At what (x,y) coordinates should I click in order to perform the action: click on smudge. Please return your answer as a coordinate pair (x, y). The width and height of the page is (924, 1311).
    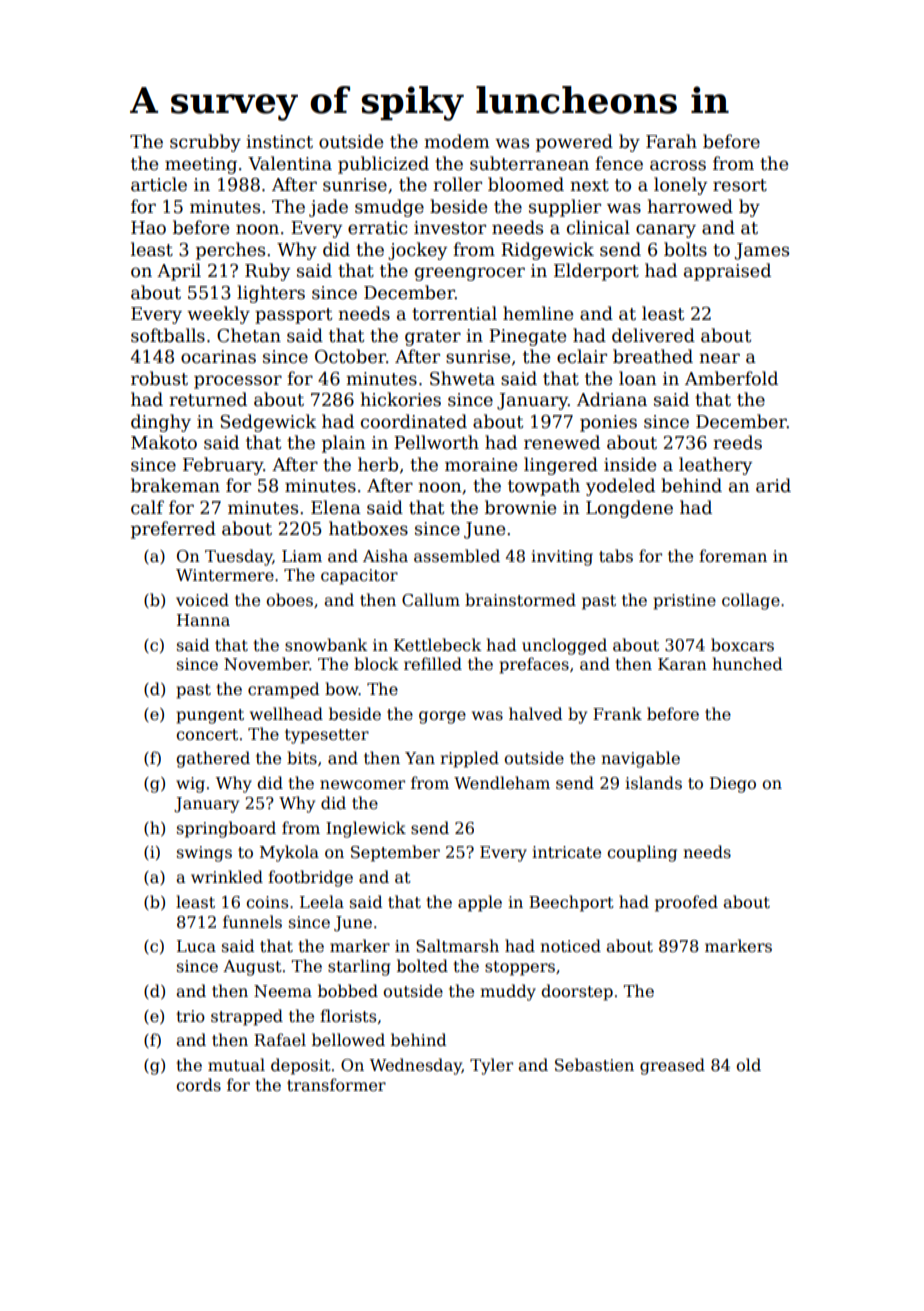
    Looking at the image, I should click on (389, 208).
